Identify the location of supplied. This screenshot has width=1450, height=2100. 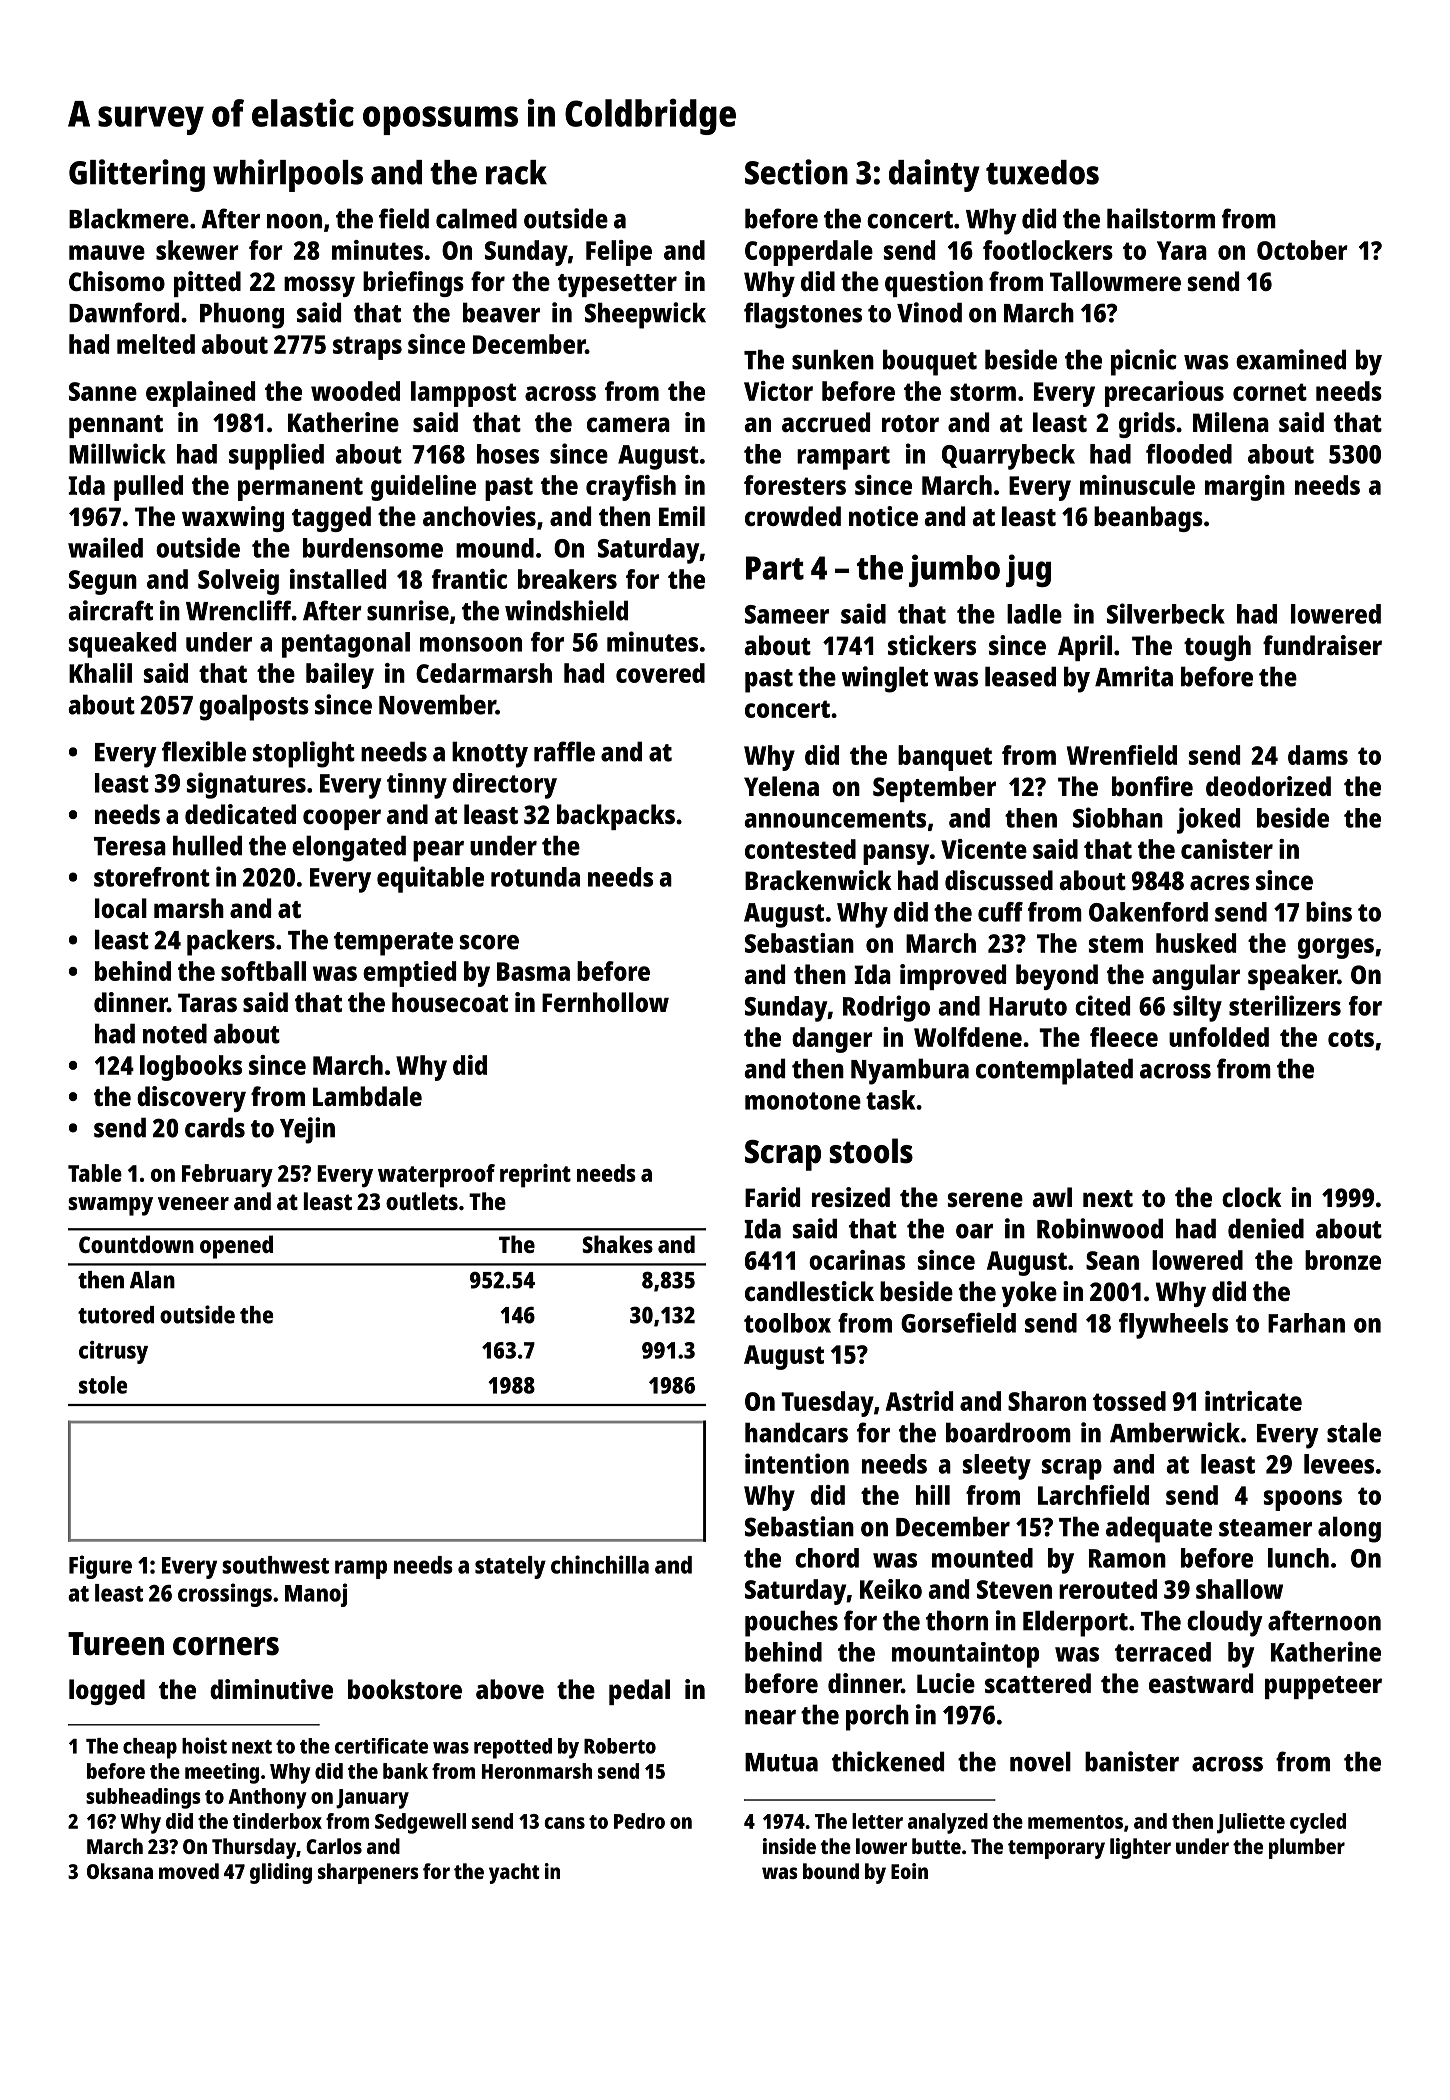
(276, 456).
